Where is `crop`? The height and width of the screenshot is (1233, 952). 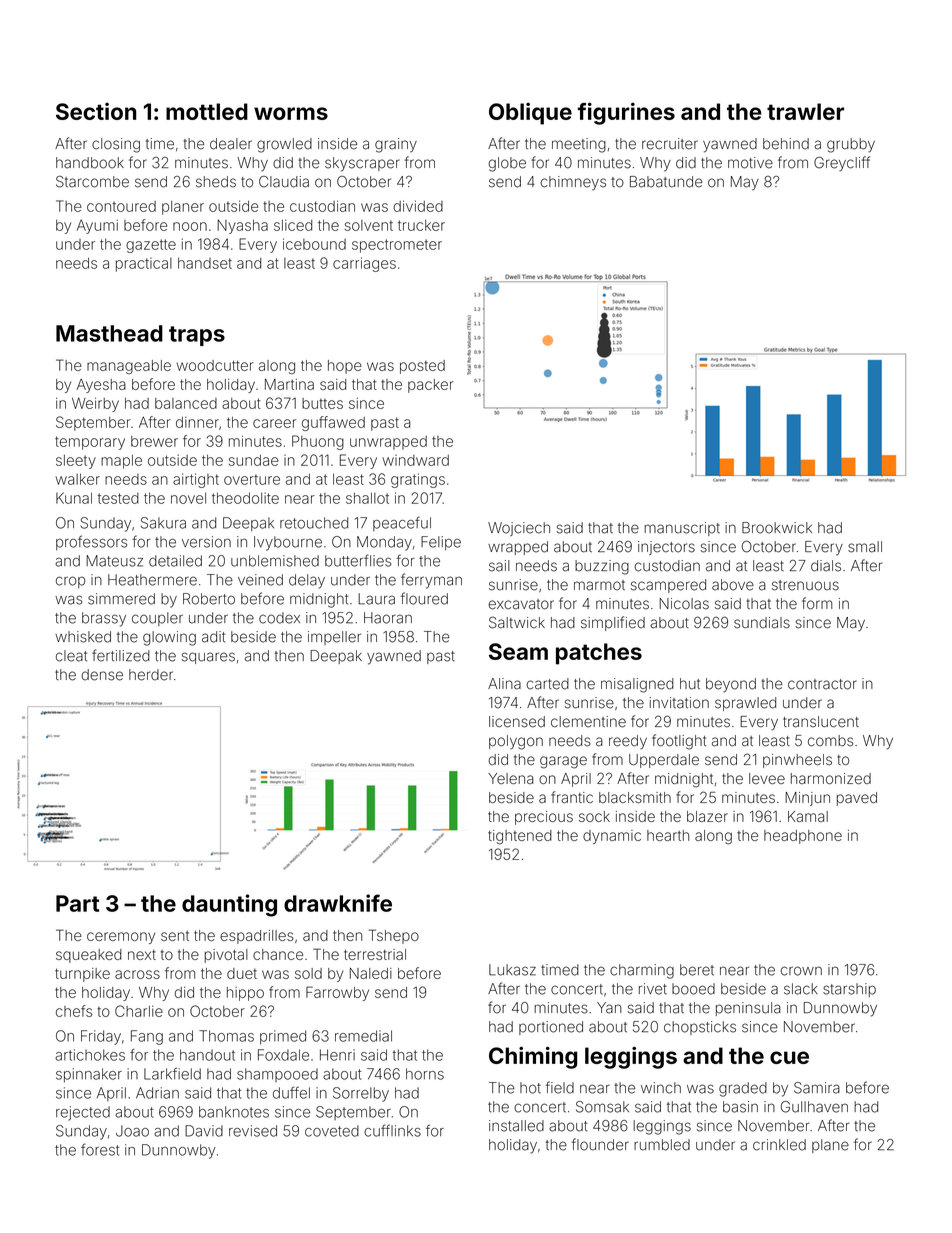
crop is located at coordinates (70, 582).
